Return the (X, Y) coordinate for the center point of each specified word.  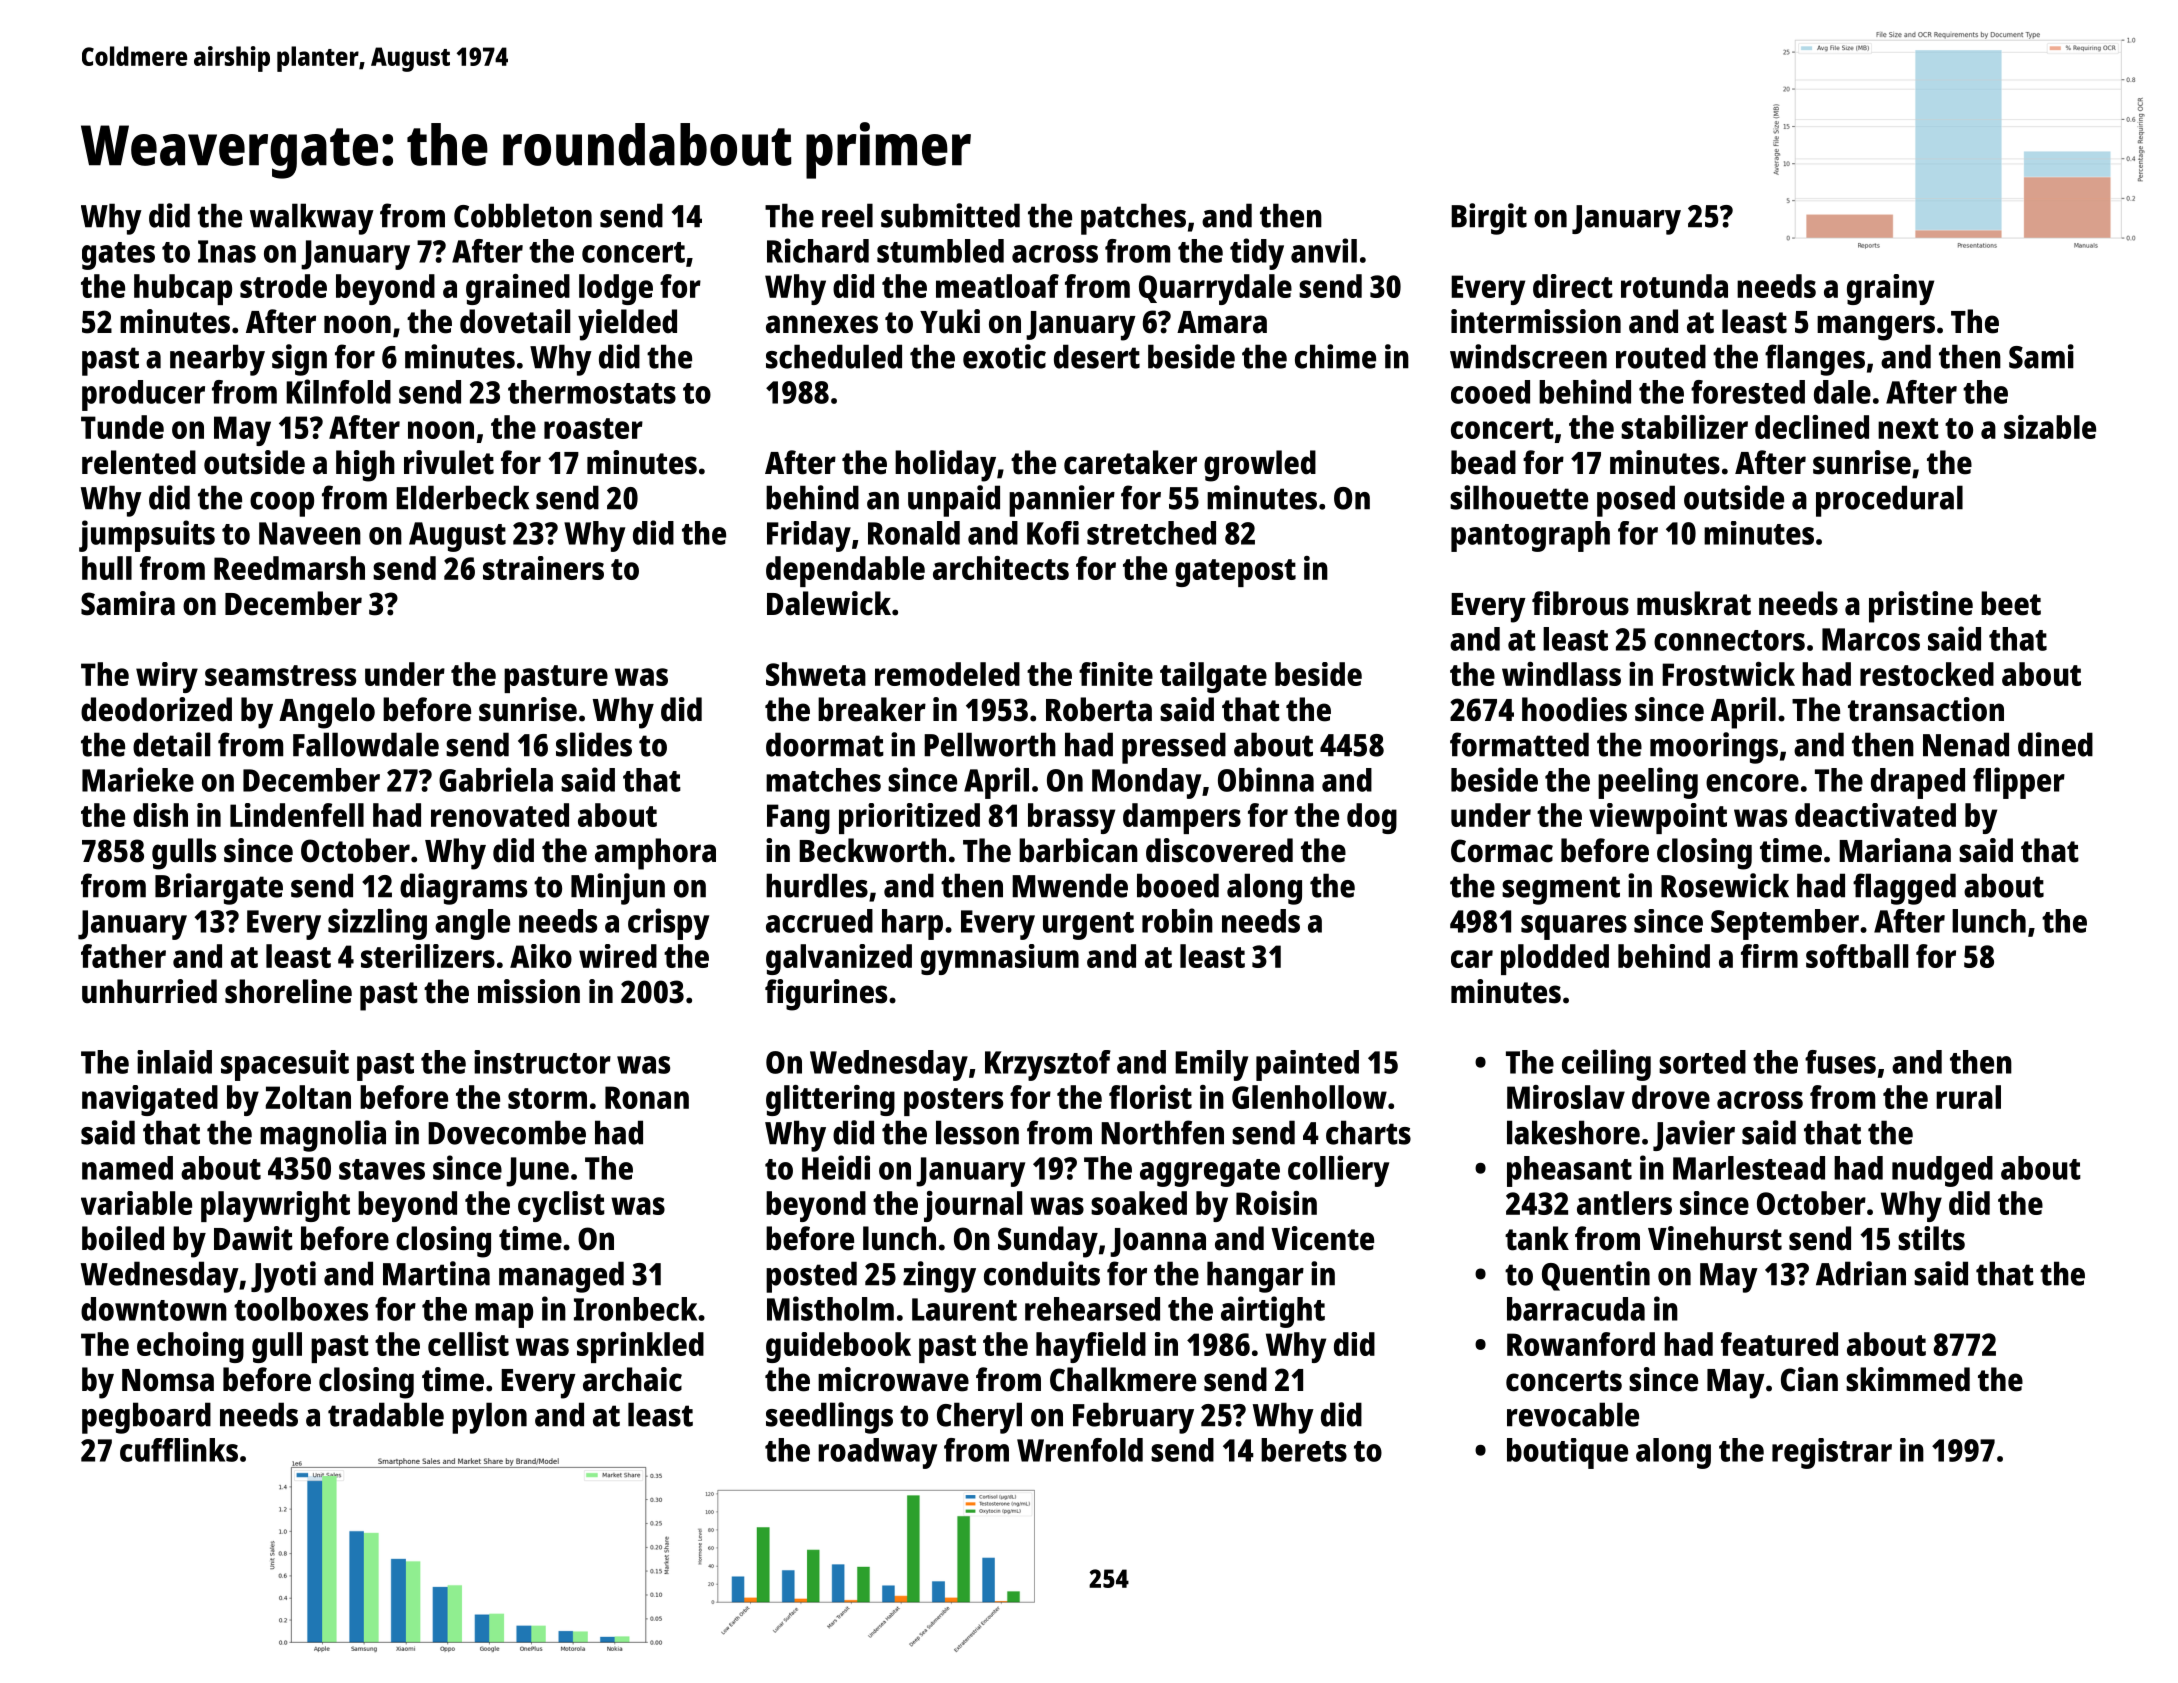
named (127, 1168)
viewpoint (1658, 818)
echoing (190, 1347)
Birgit (1489, 219)
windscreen (1528, 356)
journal (973, 1206)
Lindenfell (297, 815)
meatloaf (997, 286)
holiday (945, 466)
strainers (543, 568)
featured (1779, 1344)
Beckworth (872, 850)
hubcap (183, 289)
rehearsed (1092, 1309)
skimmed (1908, 1379)
